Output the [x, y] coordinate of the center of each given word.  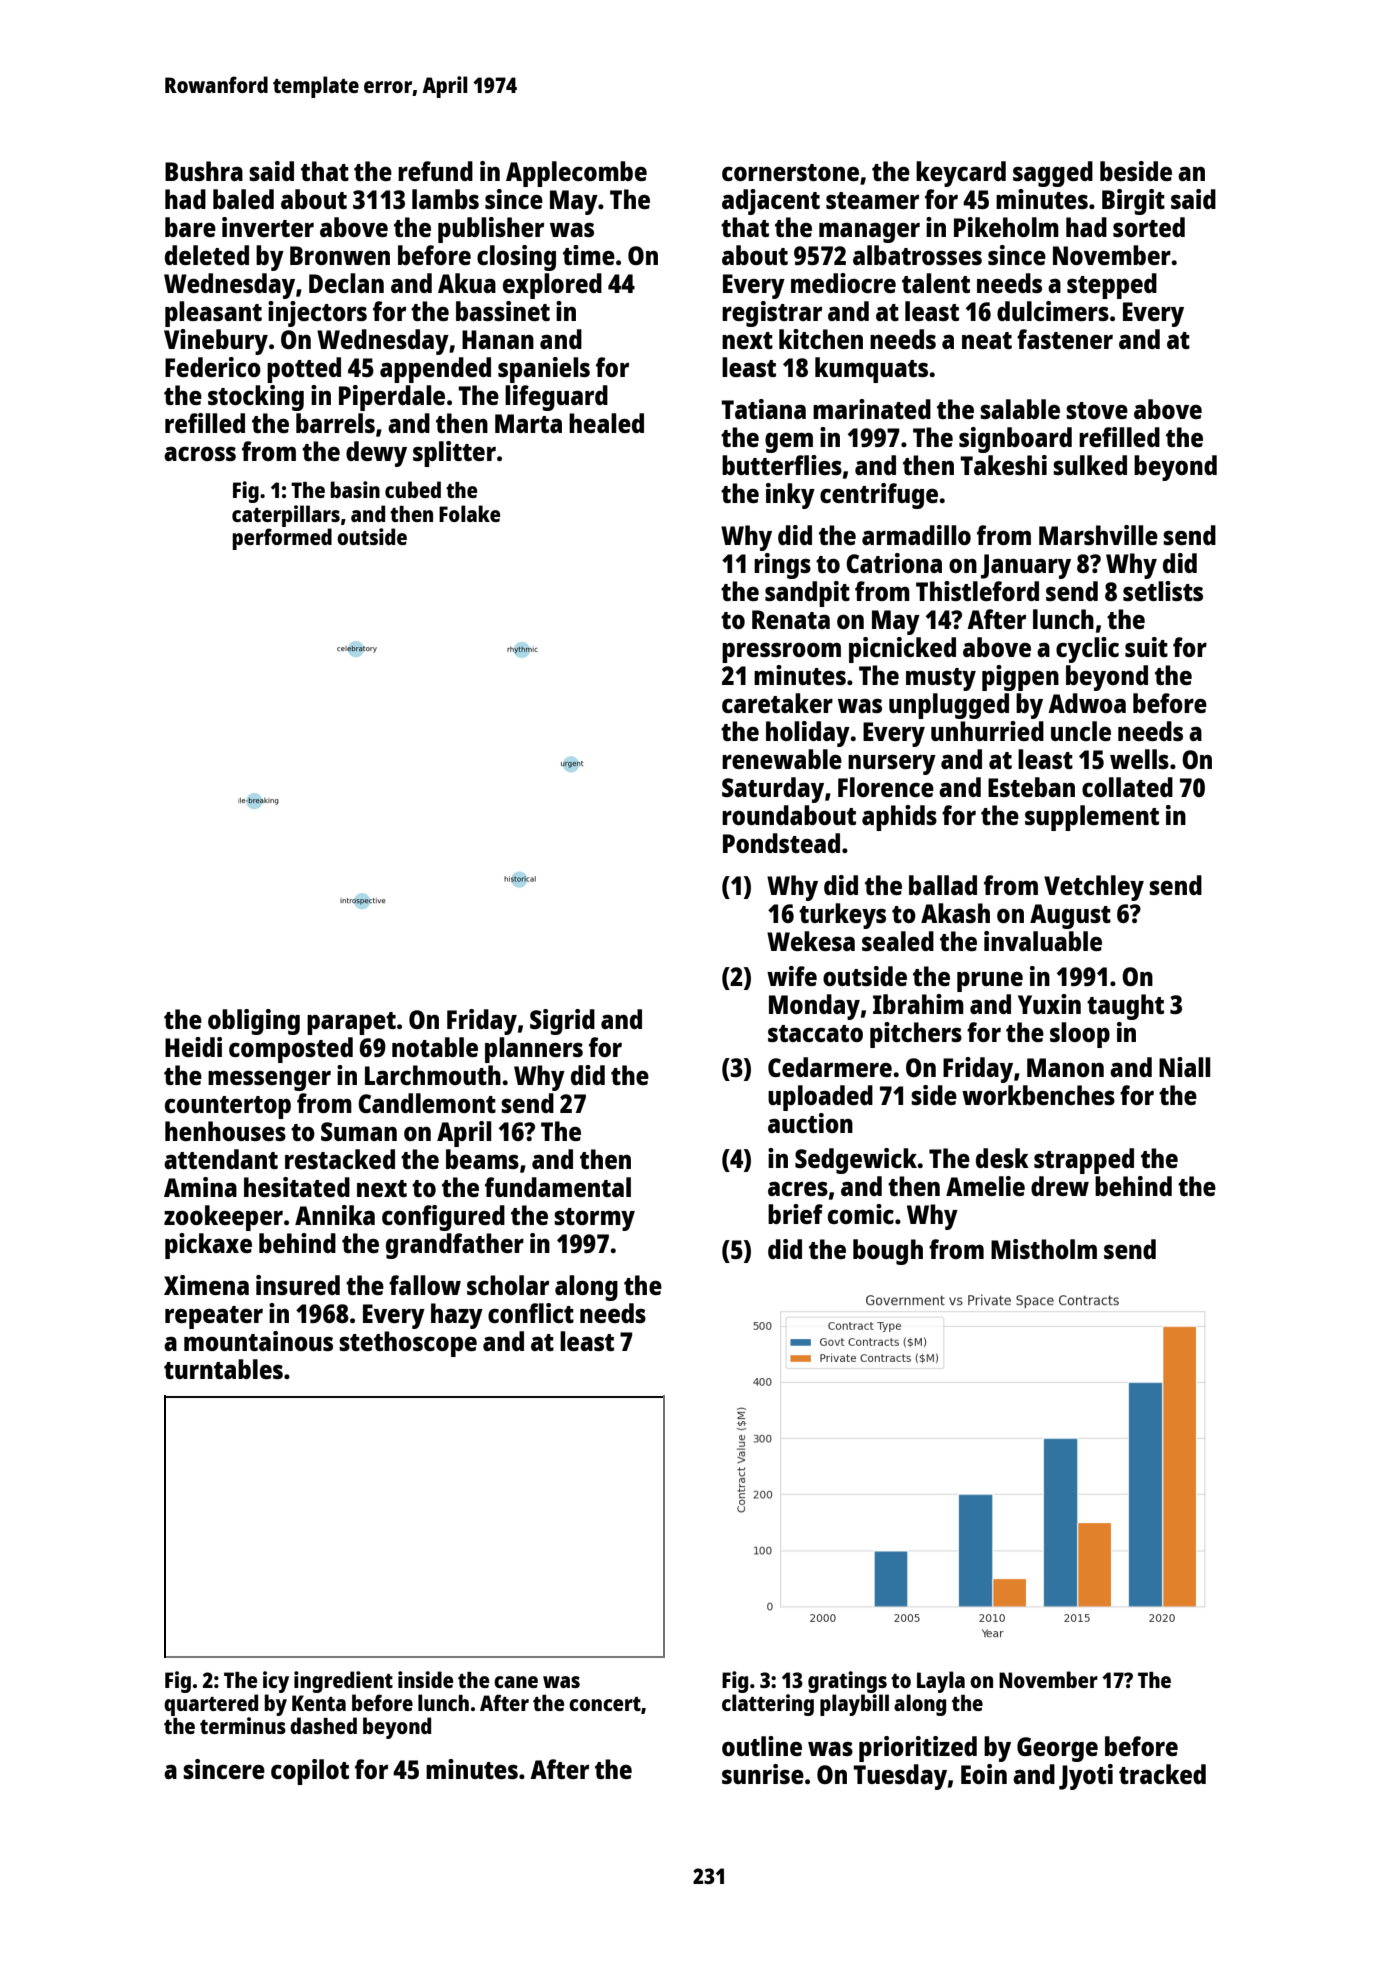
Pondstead [781, 843]
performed [282, 539]
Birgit [1133, 202]
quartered [211, 1705]
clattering [768, 1705]
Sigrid [562, 1022]
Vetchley [1094, 888]
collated [1127, 787]
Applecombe [576, 174]
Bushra [204, 171]
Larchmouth [433, 1075]
